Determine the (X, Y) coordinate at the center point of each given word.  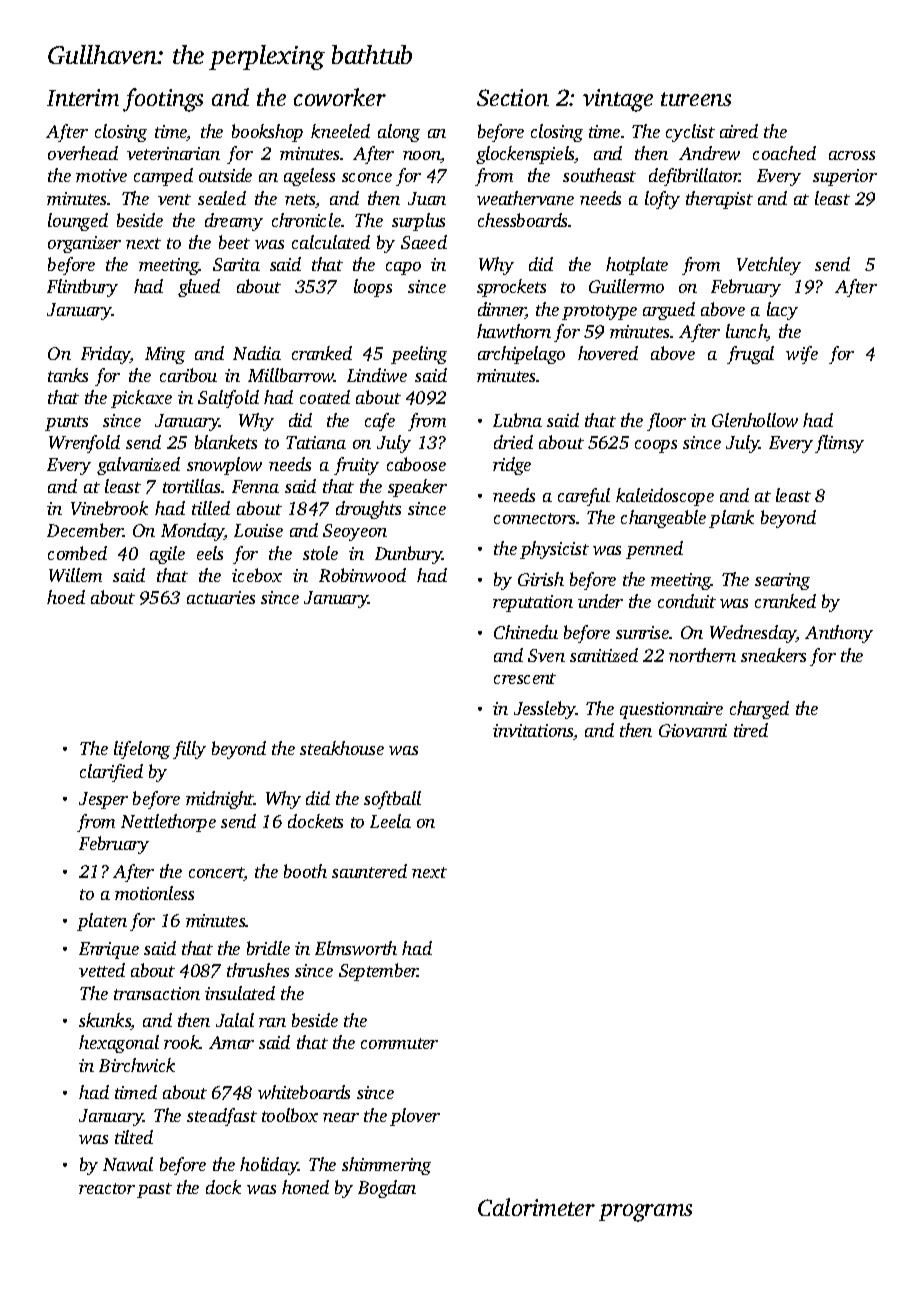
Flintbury (82, 288)
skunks (105, 1021)
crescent (525, 678)
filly (189, 750)
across (852, 155)
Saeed (424, 242)
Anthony (839, 634)
